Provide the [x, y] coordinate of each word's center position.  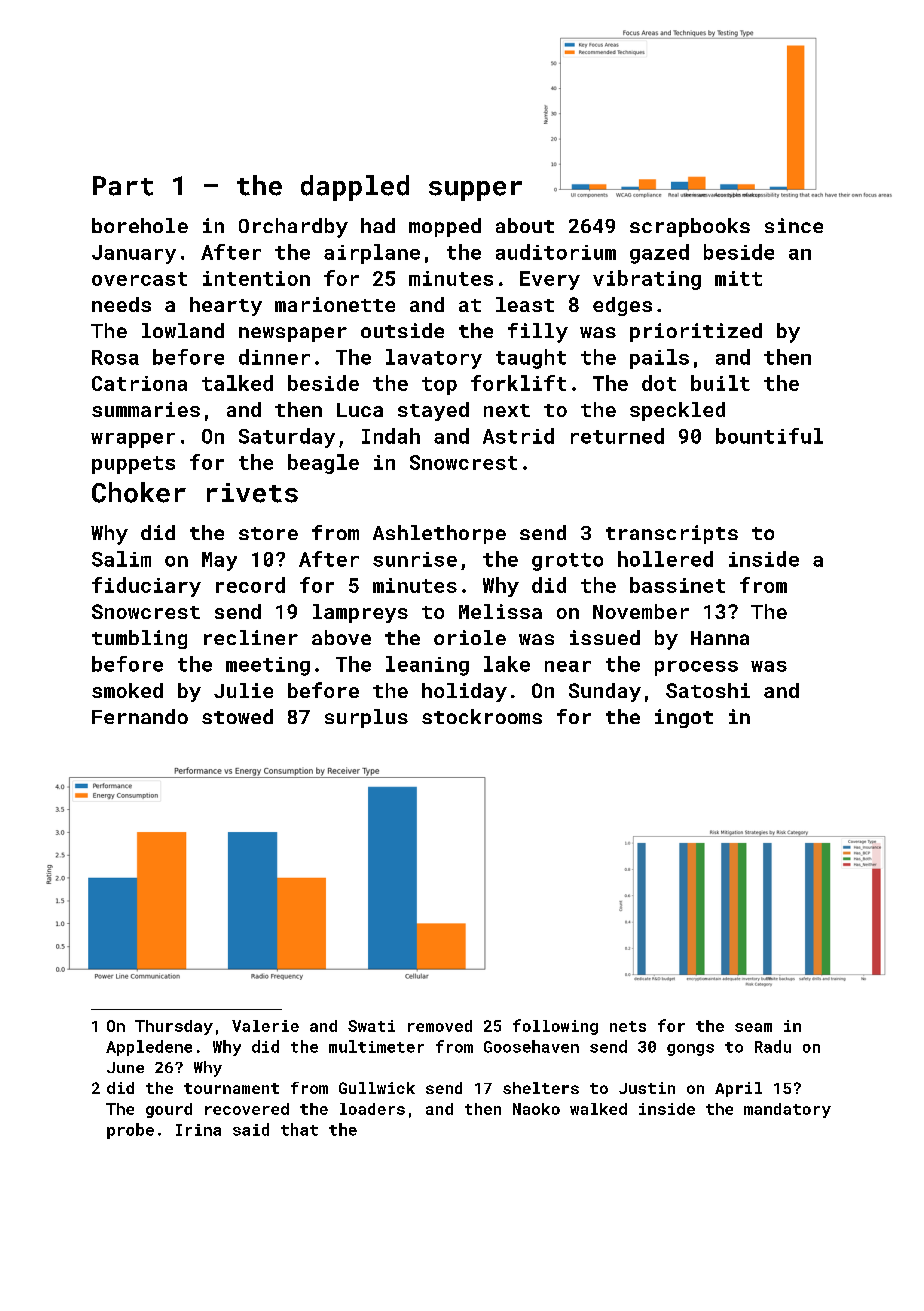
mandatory [787, 1110]
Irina [198, 1130]
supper [475, 191]
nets [628, 1026]
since [794, 225]
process [696, 668]
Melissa [500, 611]
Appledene [149, 1048]
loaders [372, 1109]
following [555, 1027]
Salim [121, 559]
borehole [140, 225]
